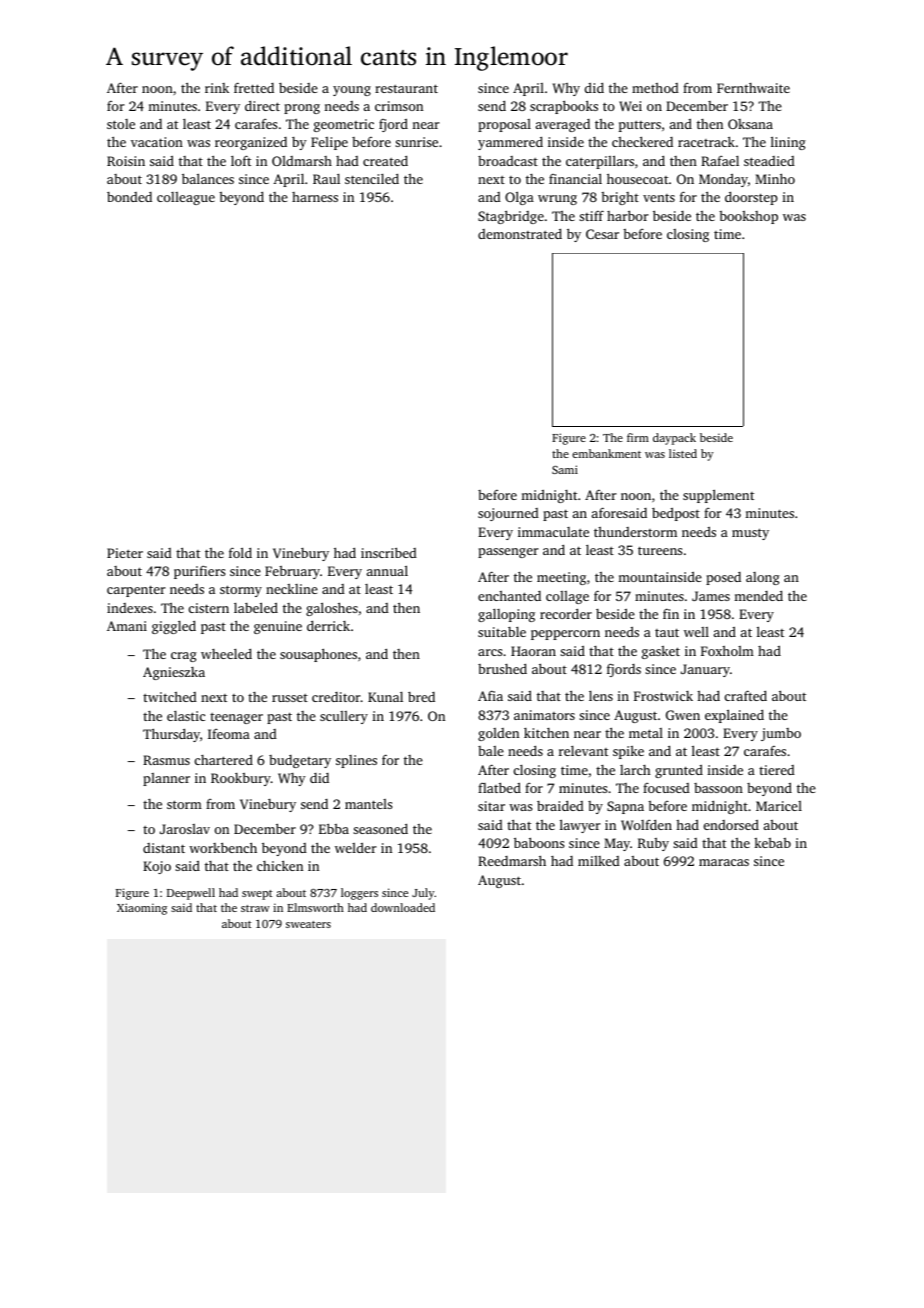 The image size is (924, 1308). I want to click on Minho, so click(775, 178).
